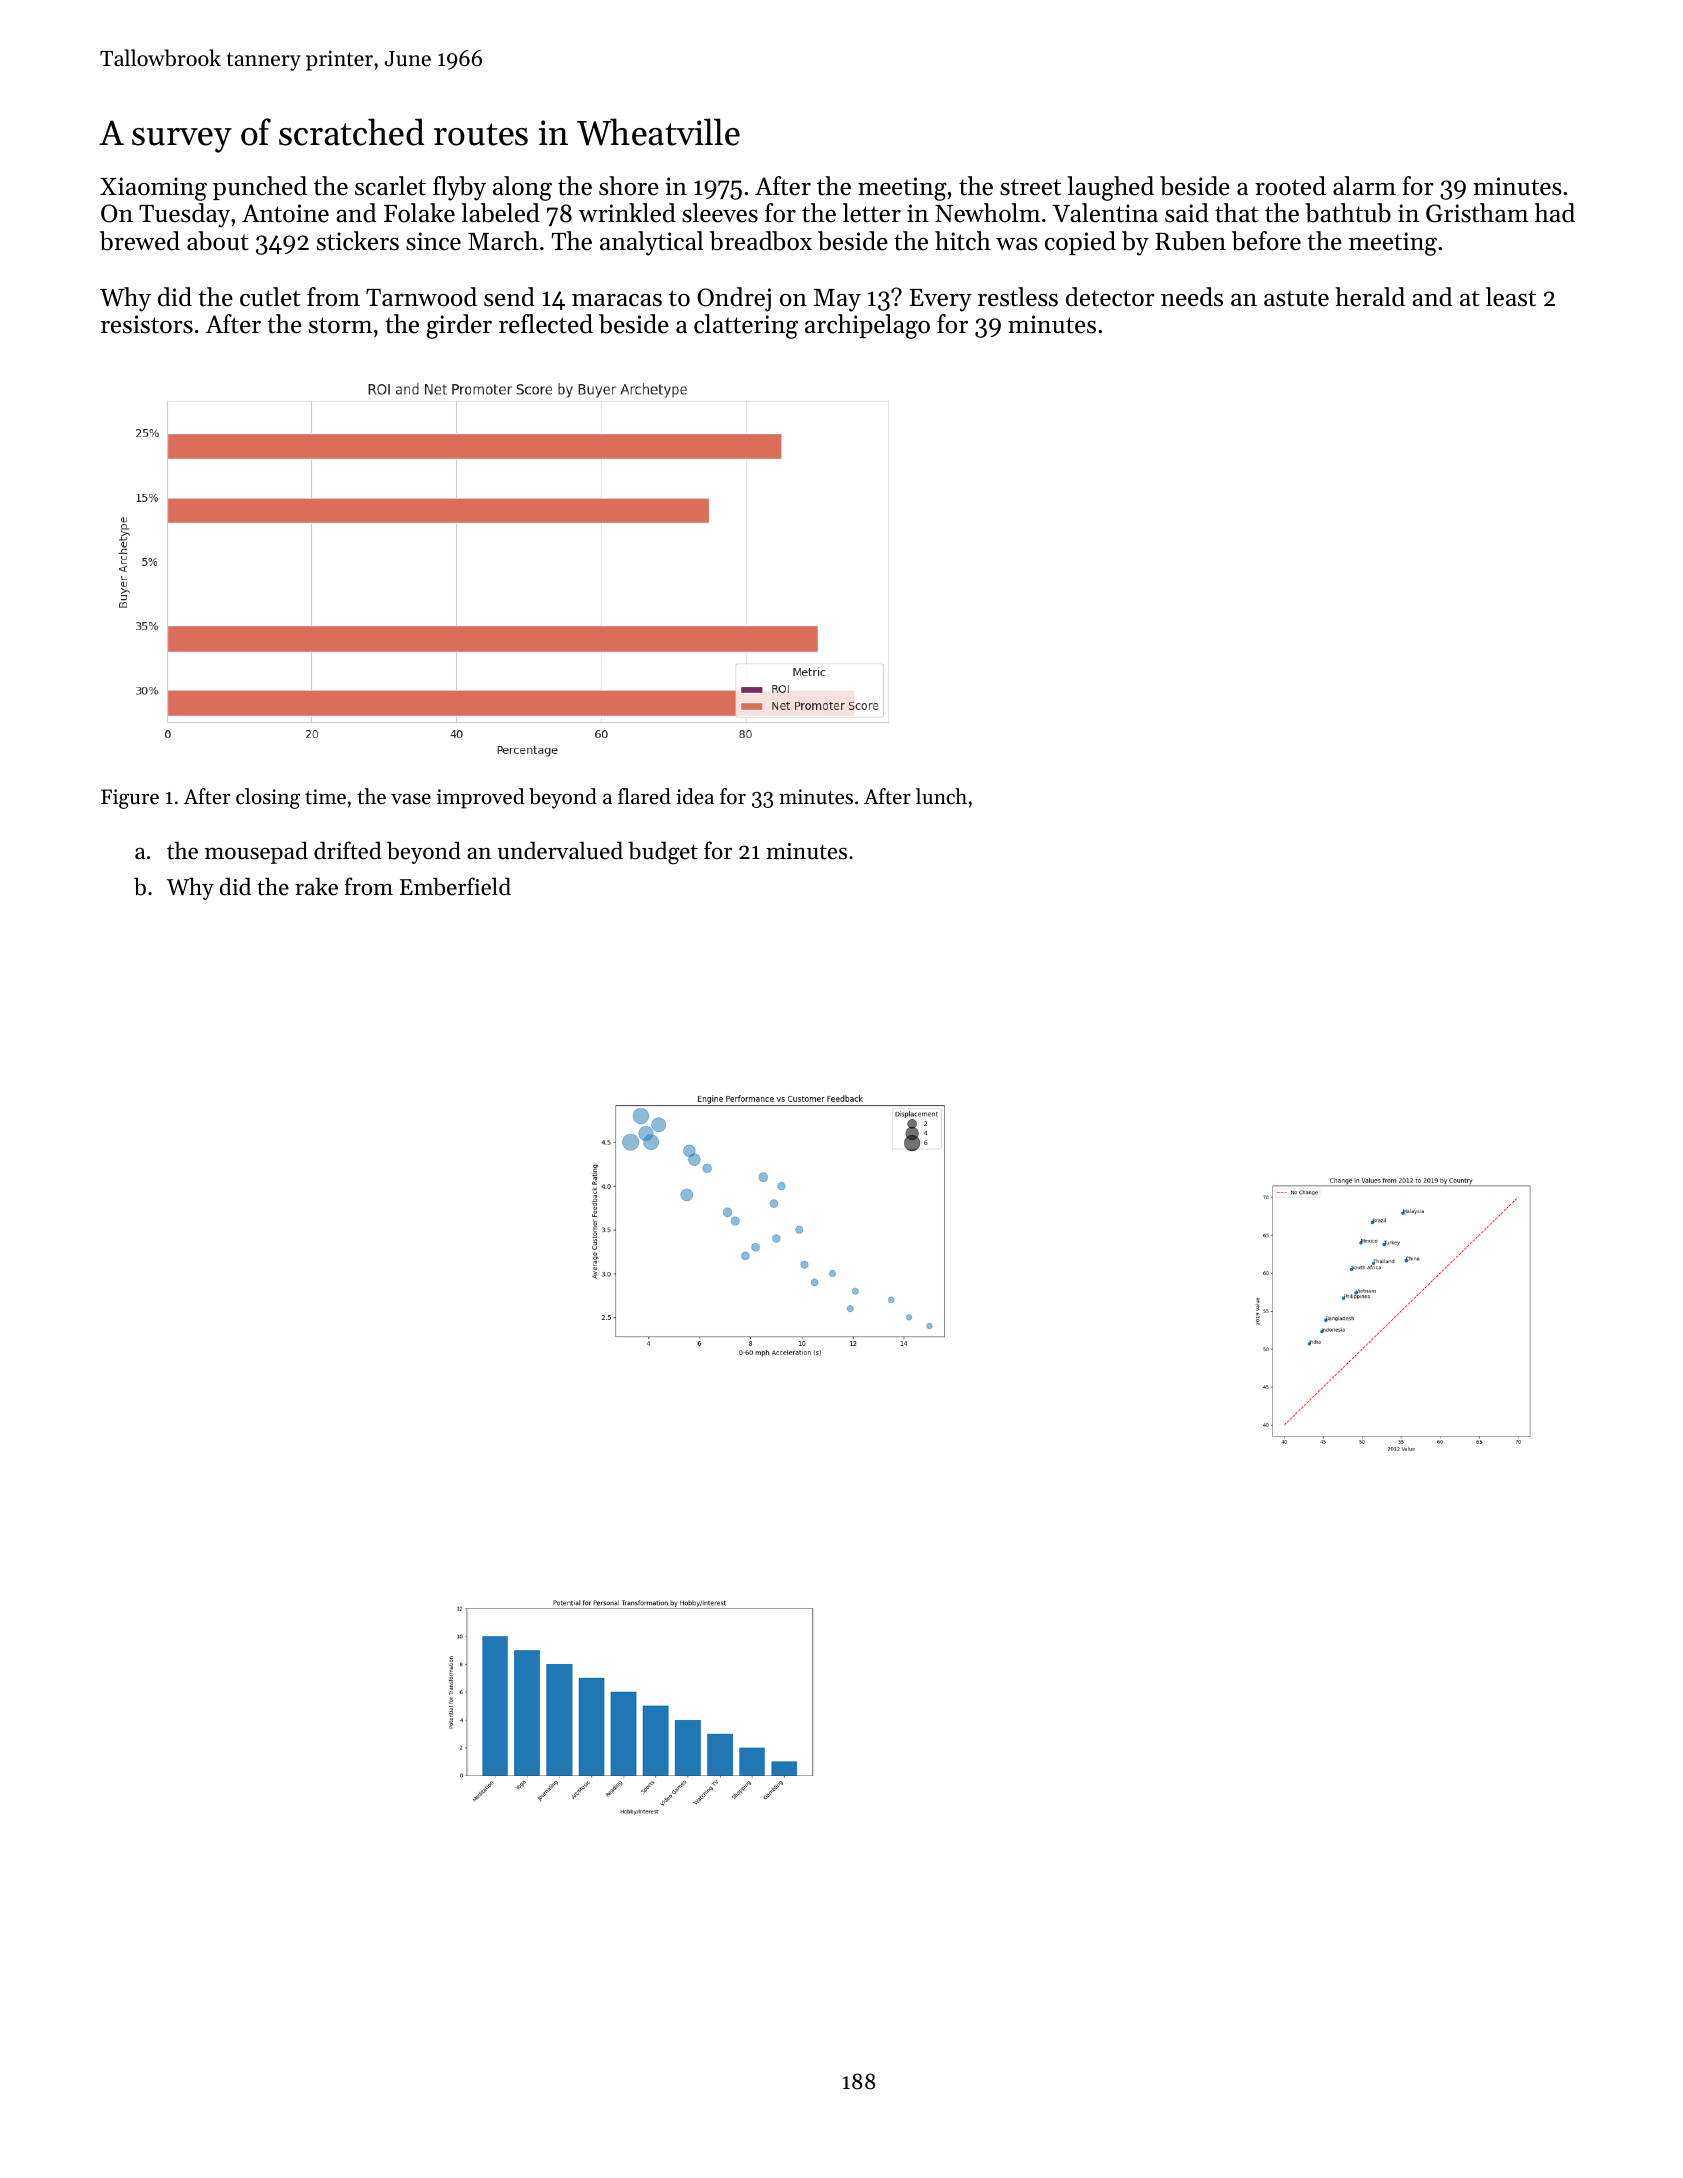  What do you see at coordinates (867, 326) in the screenshot?
I see `archipelago` at bounding box center [867, 326].
